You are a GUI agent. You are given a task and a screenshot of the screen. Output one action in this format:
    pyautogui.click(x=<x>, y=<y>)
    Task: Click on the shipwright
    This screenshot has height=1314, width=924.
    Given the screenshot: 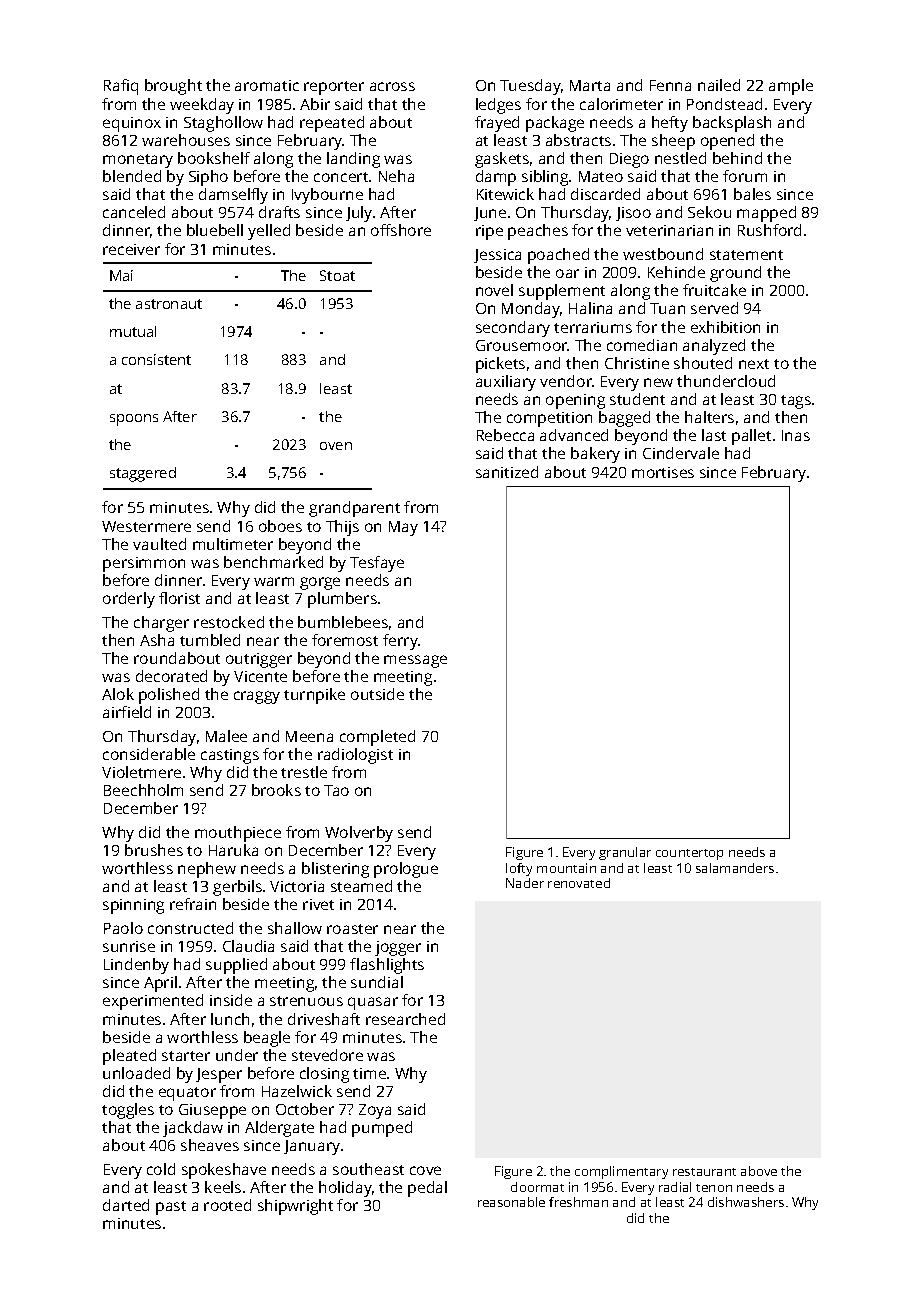 What is the action you would take?
    pyautogui.click(x=295, y=1207)
